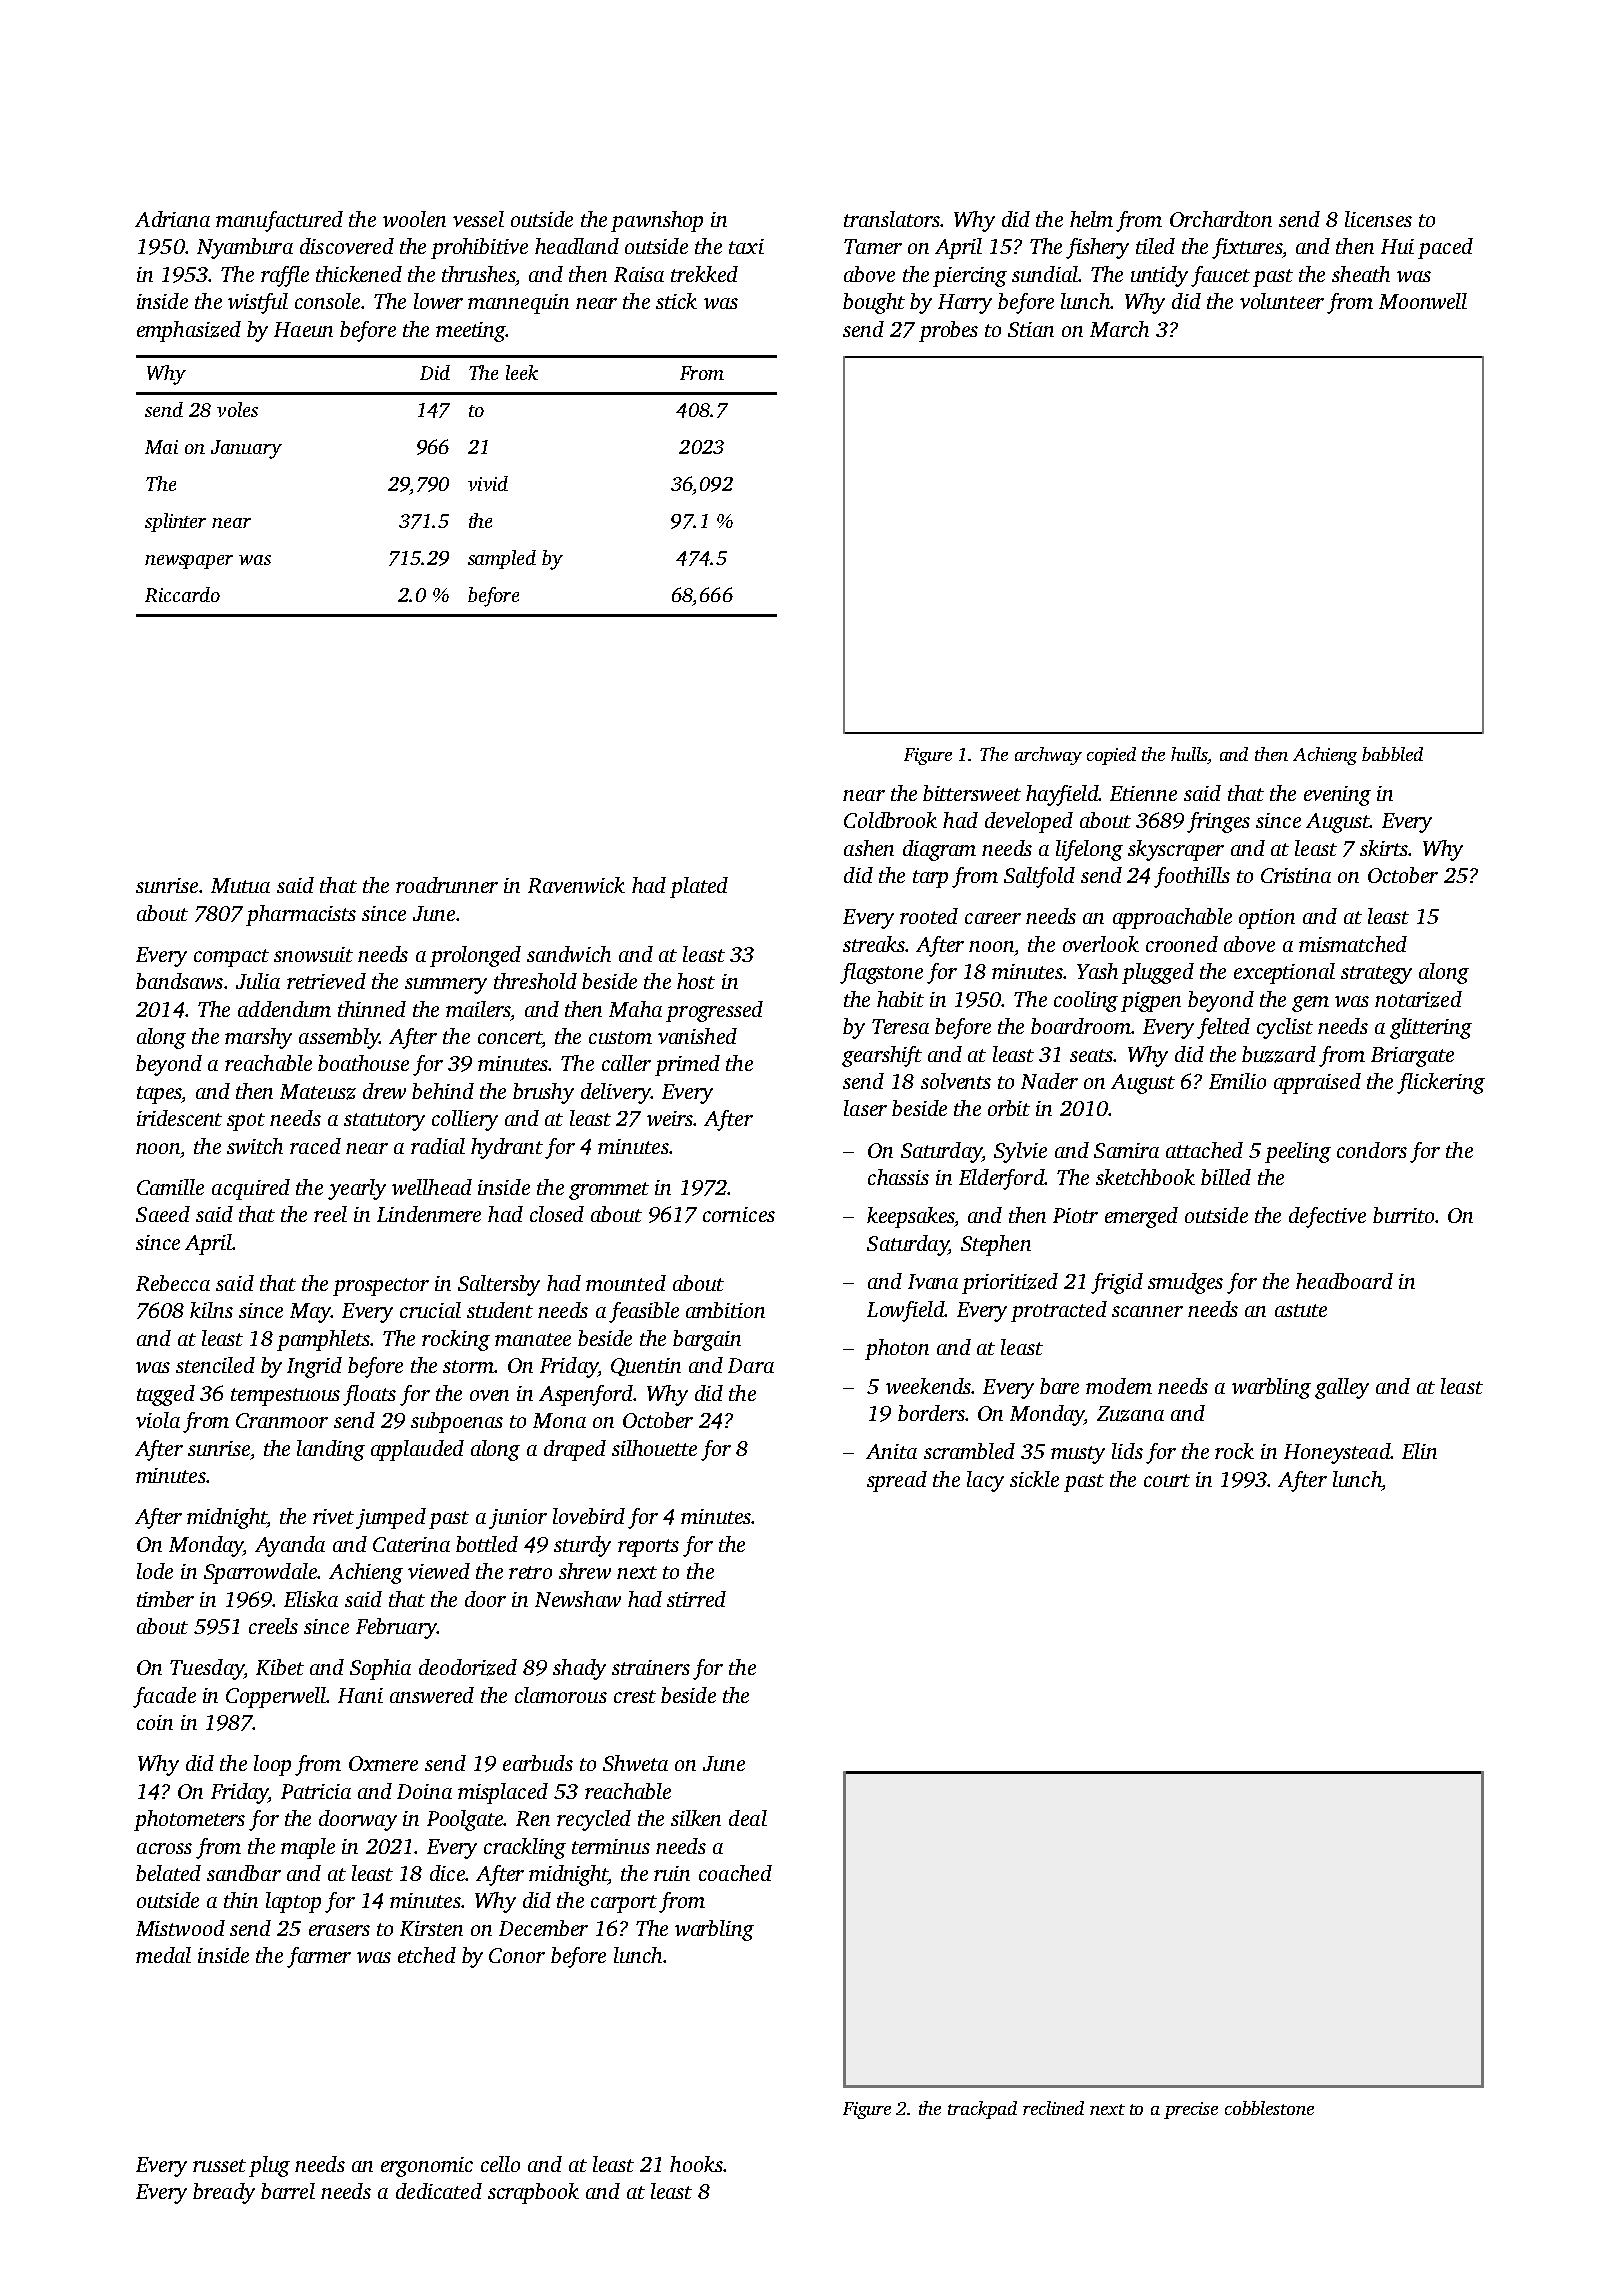 This screenshot has height=2292, width=1620. Describe the element at coordinates (189, 331) in the screenshot. I see `emphasized` at that location.
